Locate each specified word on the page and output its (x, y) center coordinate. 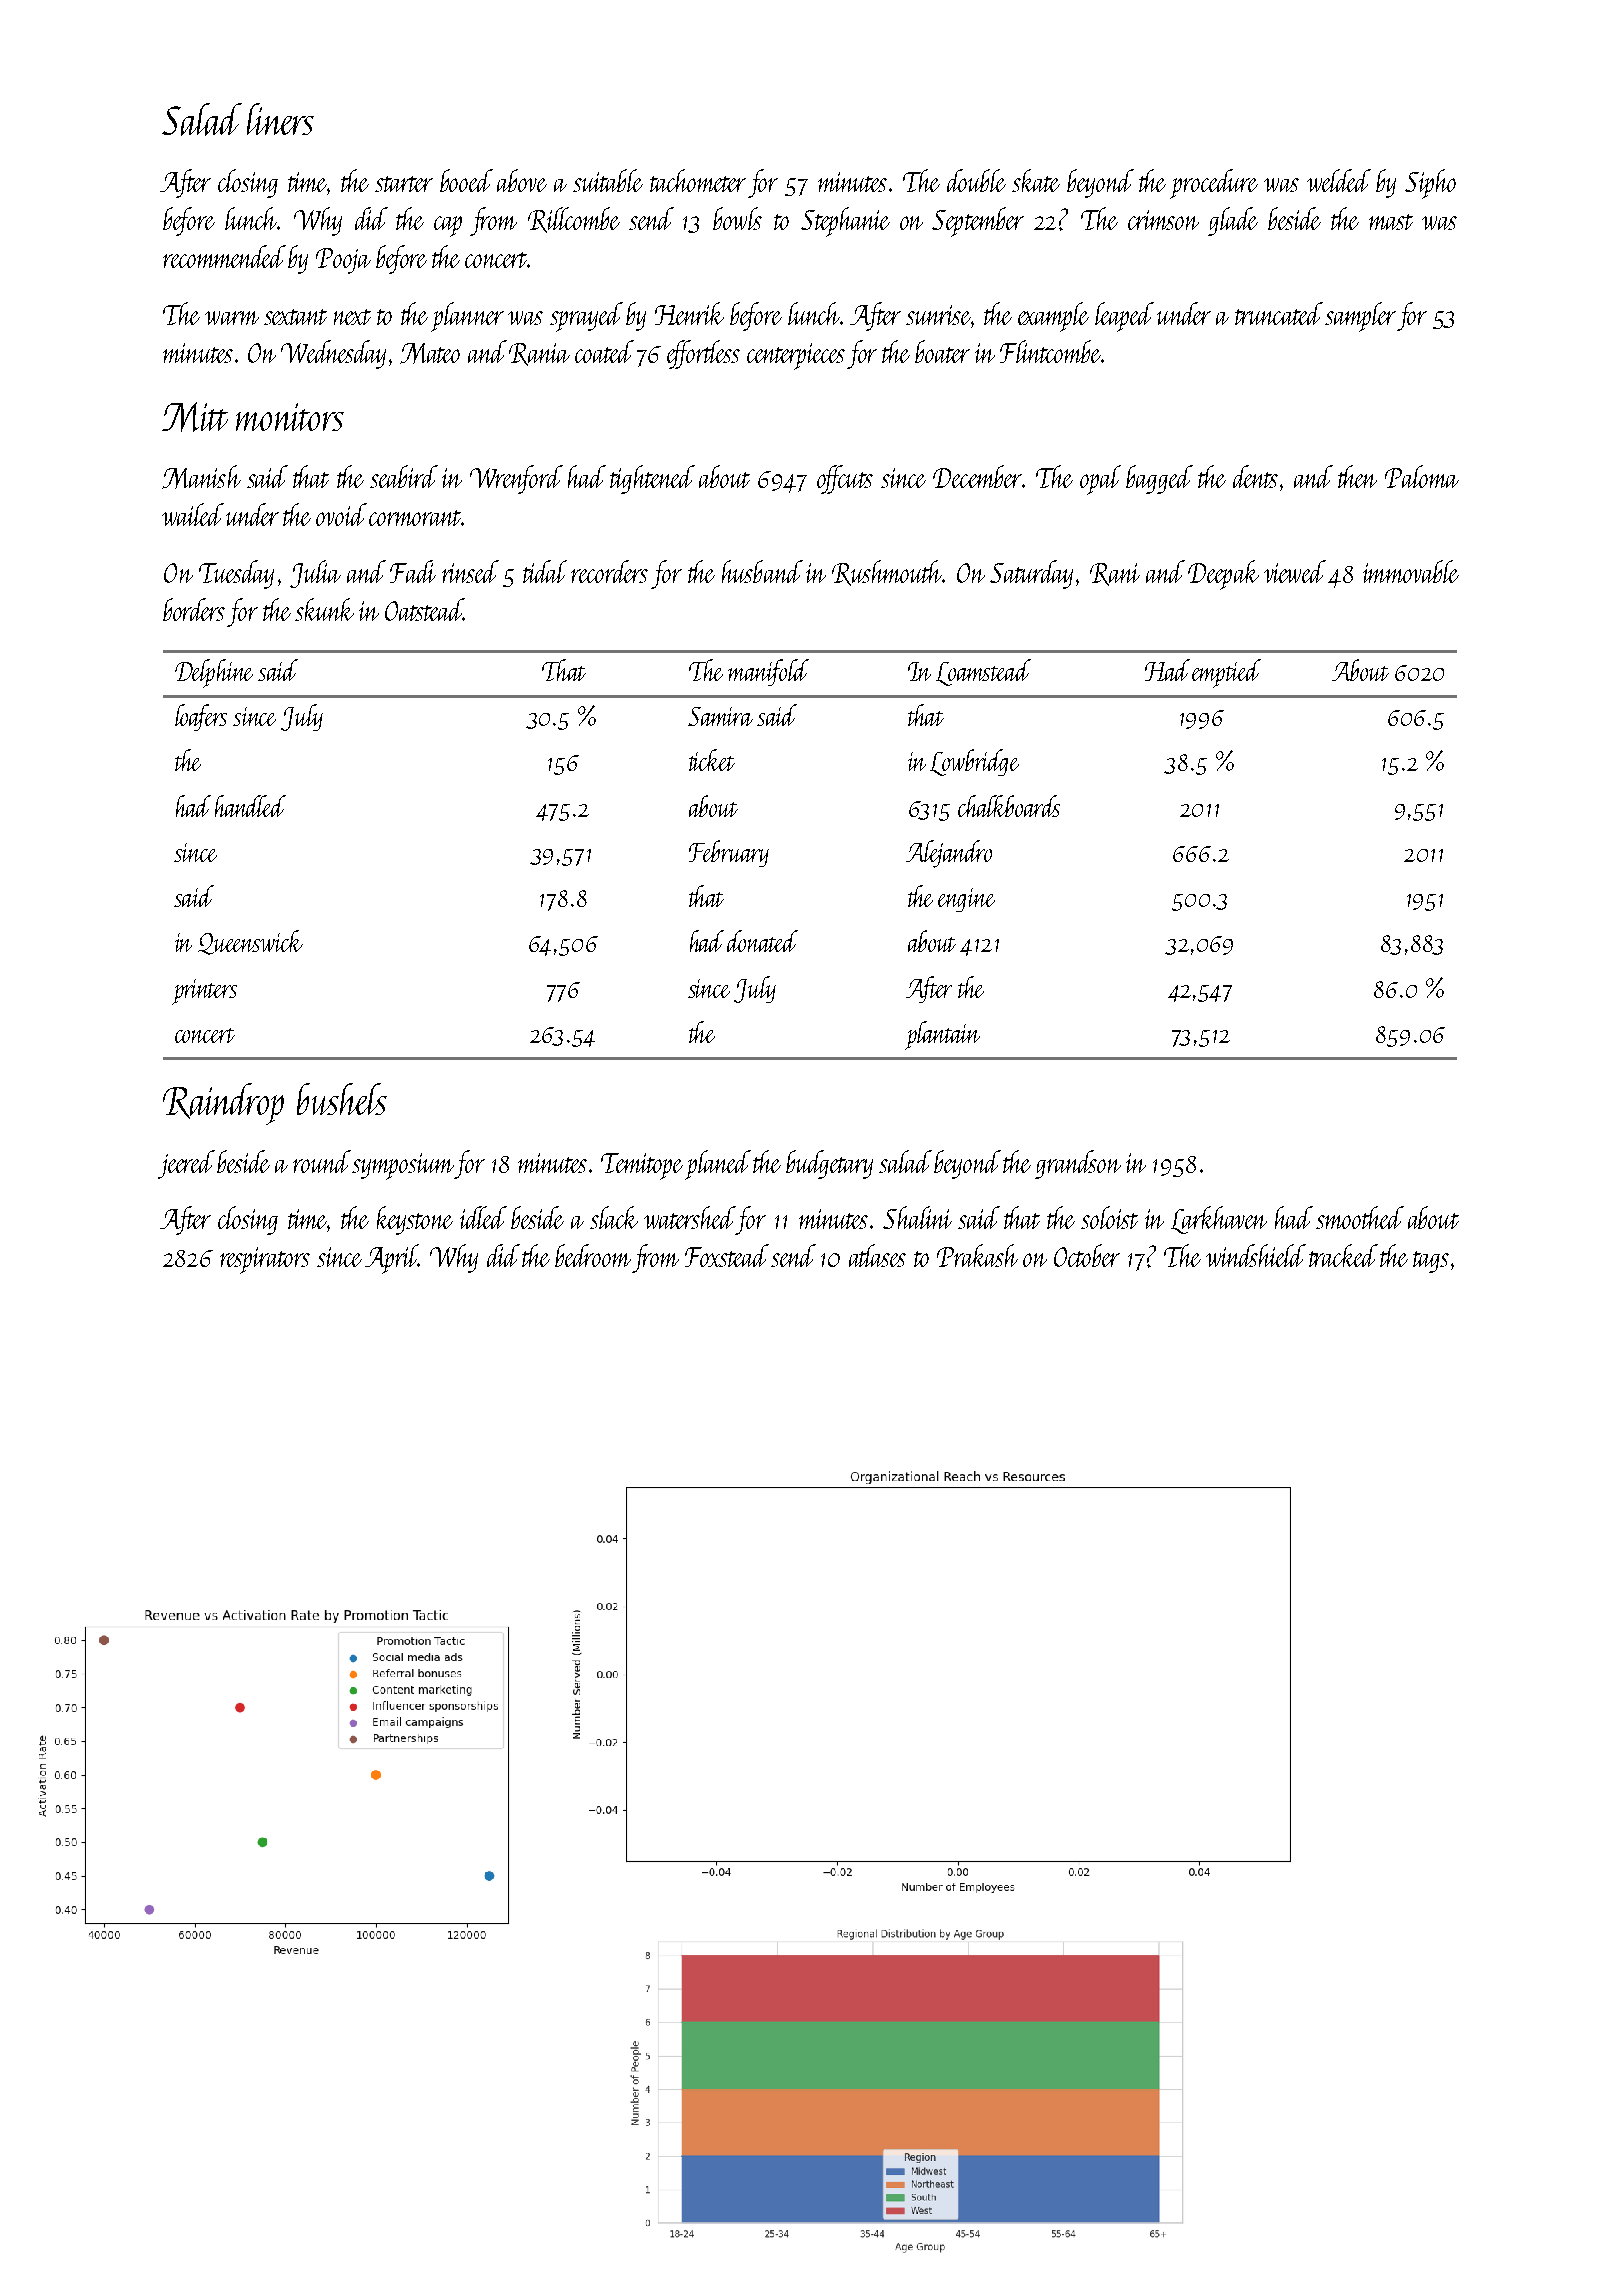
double (976, 180)
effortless (703, 354)
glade (1233, 221)
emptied (1226, 673)
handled (250, 806)
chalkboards (1009, 806)
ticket (712, 760)
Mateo (430, 353)
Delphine (214, 673)
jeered (186, 1164)
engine (966, 900)
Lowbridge (974, 762)
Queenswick (250, 942)
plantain (942, 1035)
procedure (1214, 184)
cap (448, 226)
